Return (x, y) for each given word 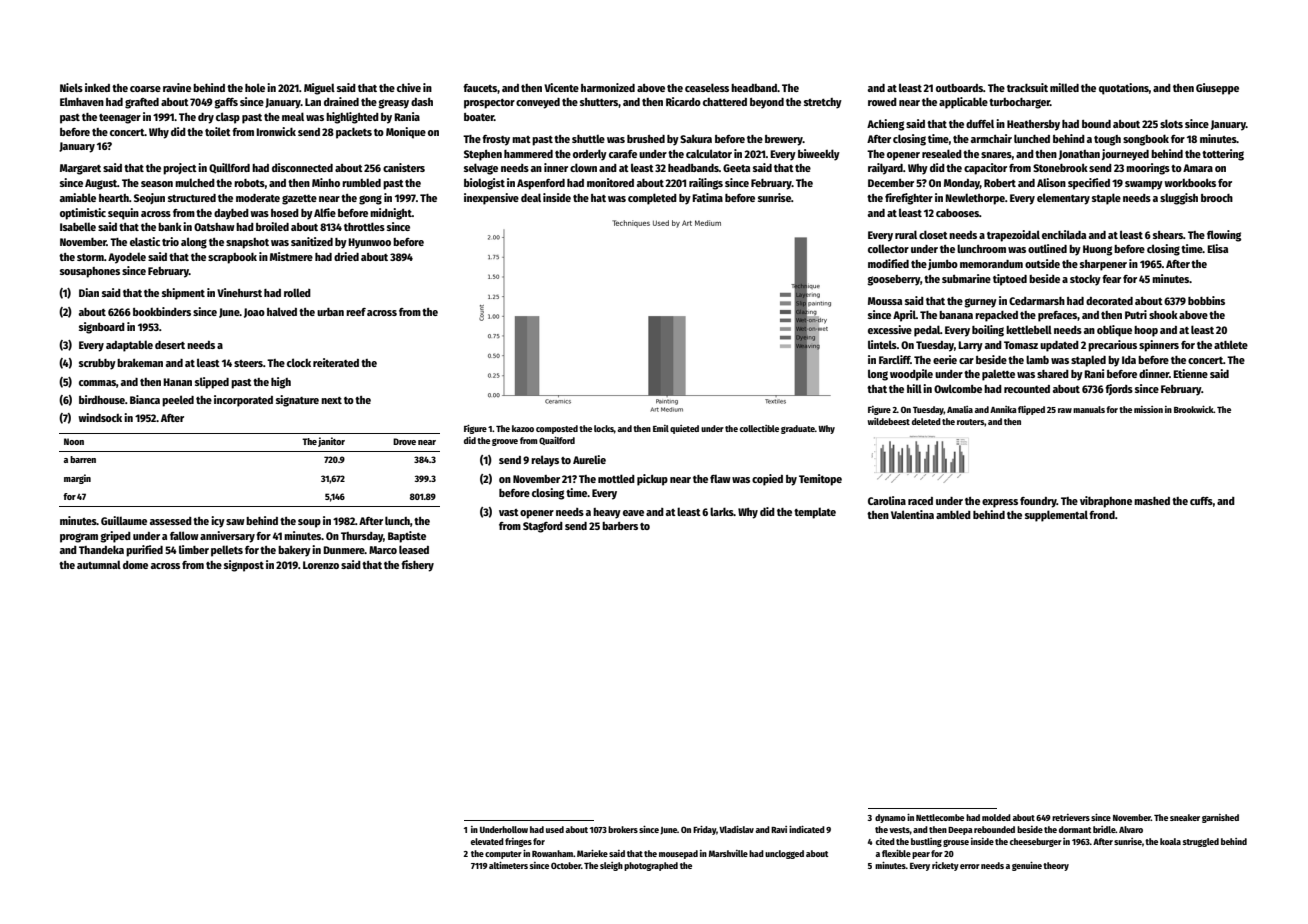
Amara (1198, 168)
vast (509, 512)
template (815, 513)
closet (933, 234)
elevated (487, 841)
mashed (1152, 501)
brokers (623, 829)
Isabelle (78, 226)
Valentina (912, 514)
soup (309, 523)
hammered (528, 154)
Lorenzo (321, 565)
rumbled (361, 182)
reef (356, 312)
